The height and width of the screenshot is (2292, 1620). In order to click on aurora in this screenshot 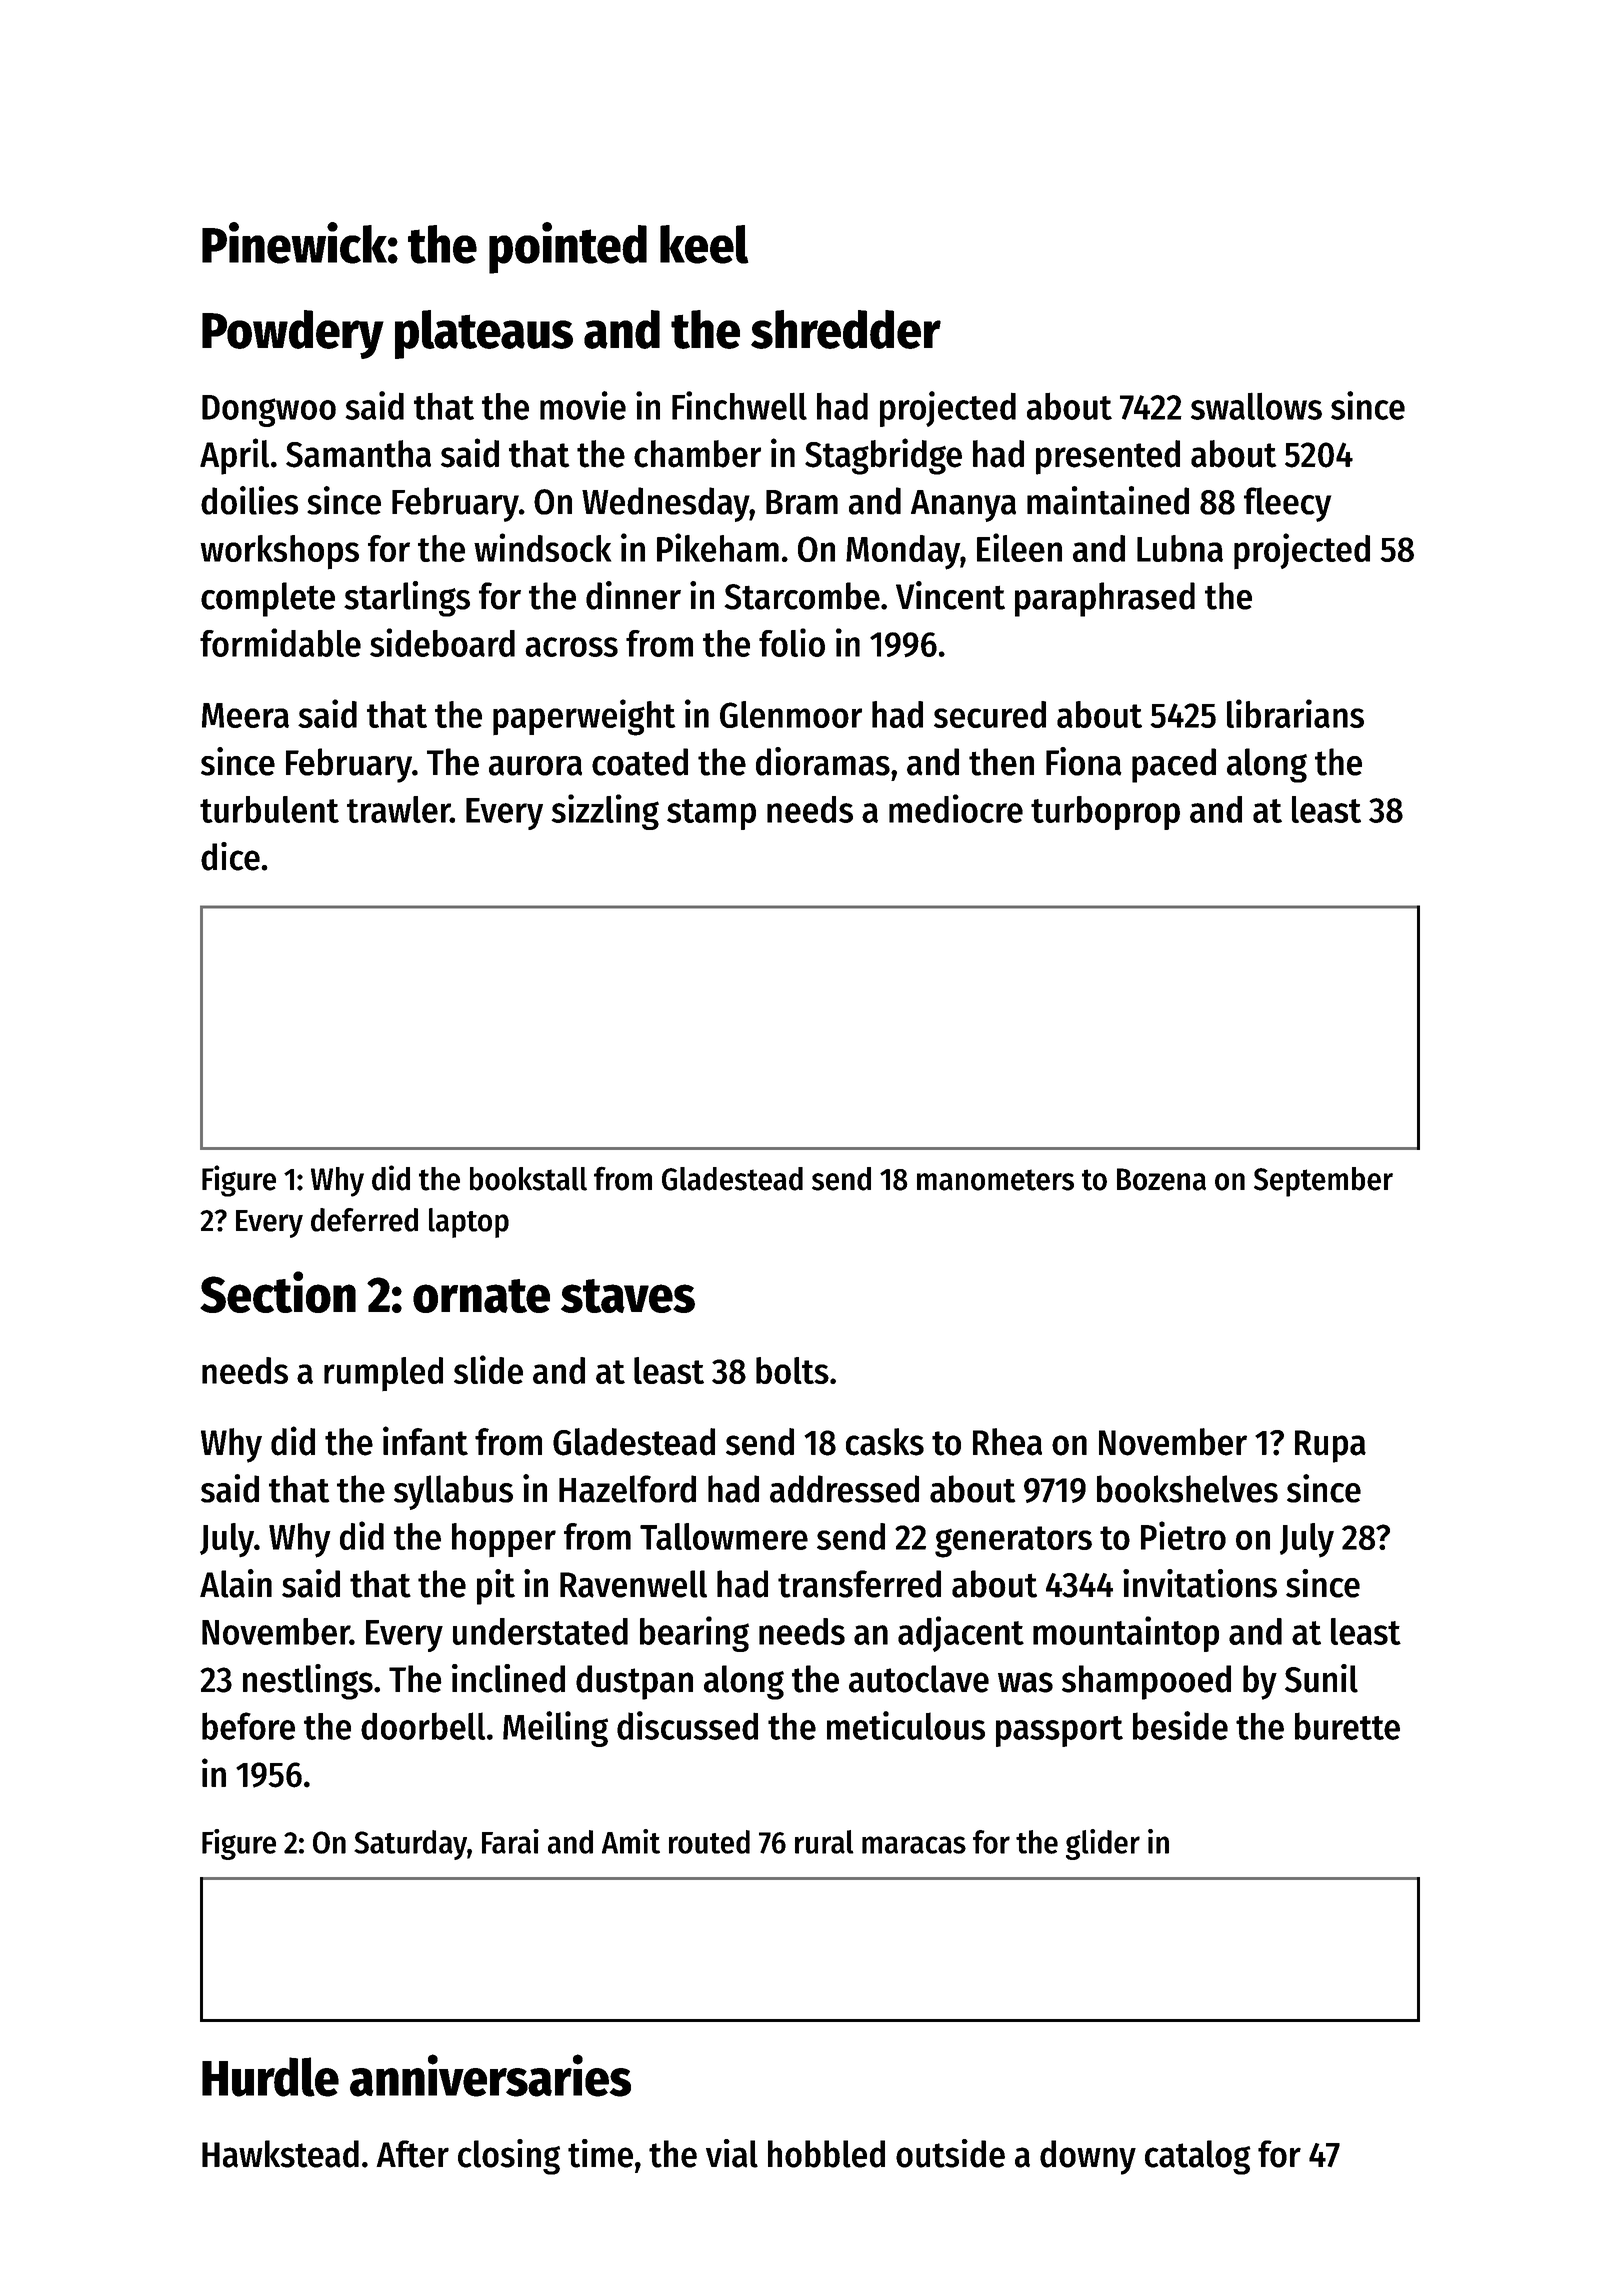, I will do `click(535, 766)`.
